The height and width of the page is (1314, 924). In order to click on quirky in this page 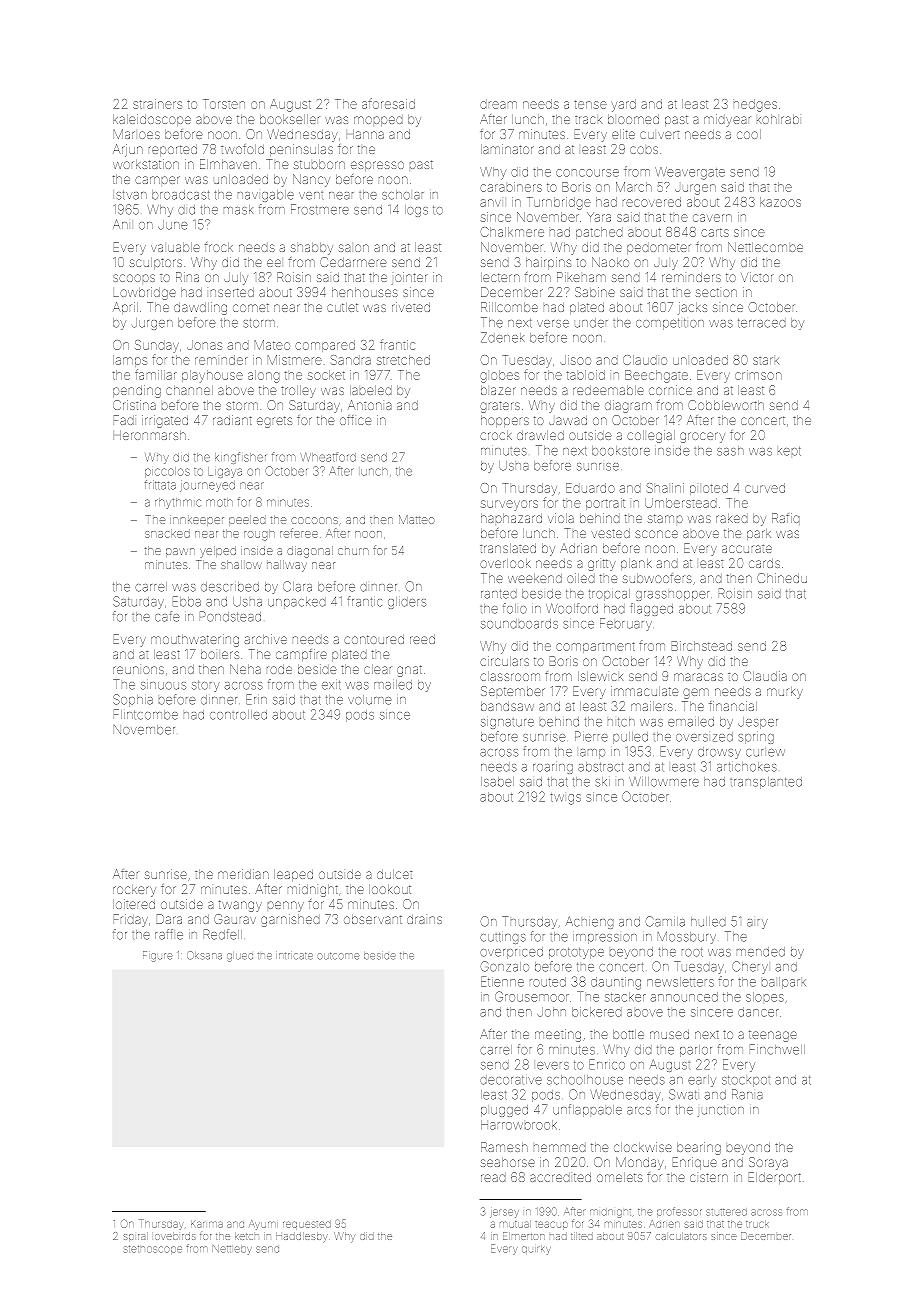, I will do `click(536, 1250)`.
